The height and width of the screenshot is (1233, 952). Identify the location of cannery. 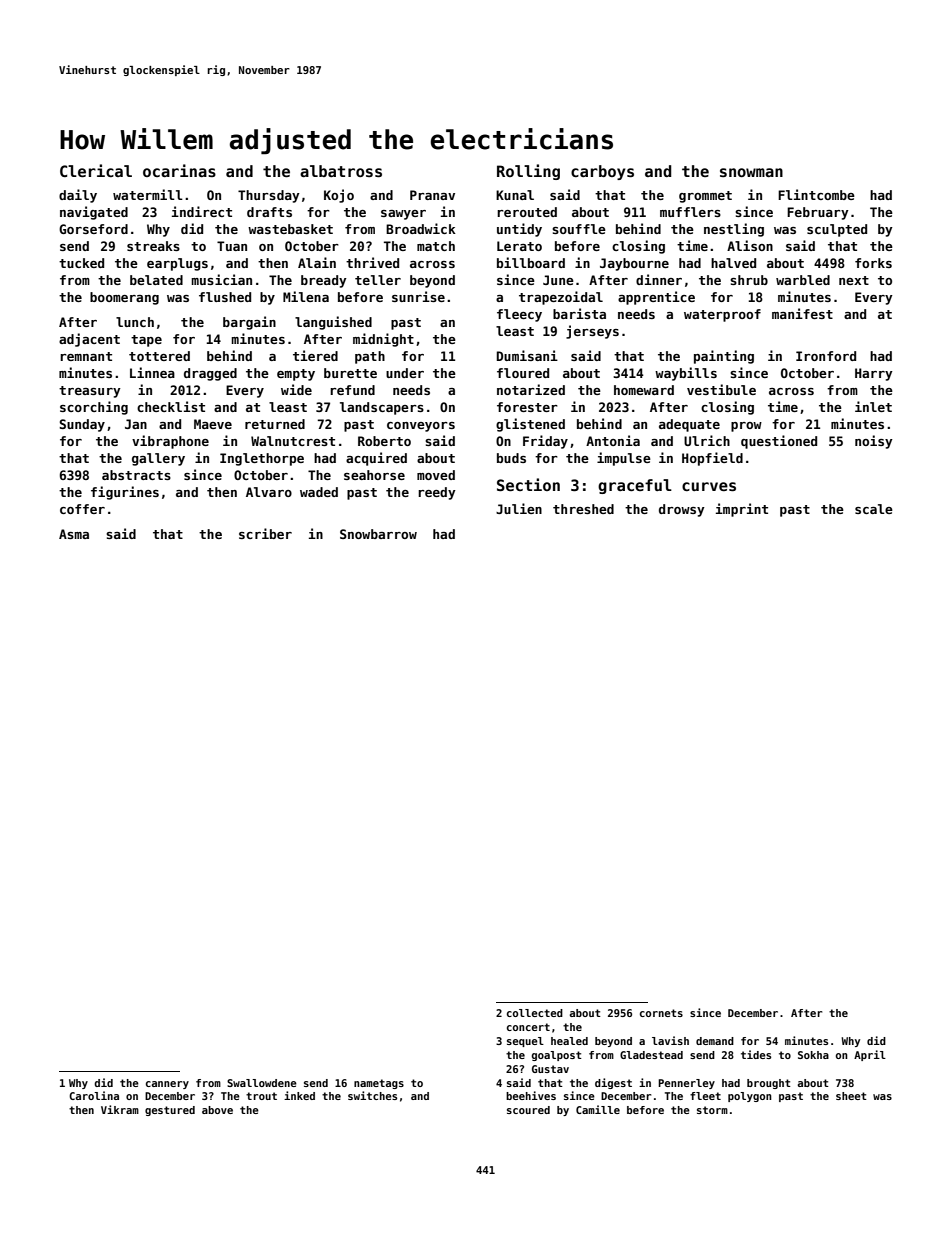
(167, 1085).
